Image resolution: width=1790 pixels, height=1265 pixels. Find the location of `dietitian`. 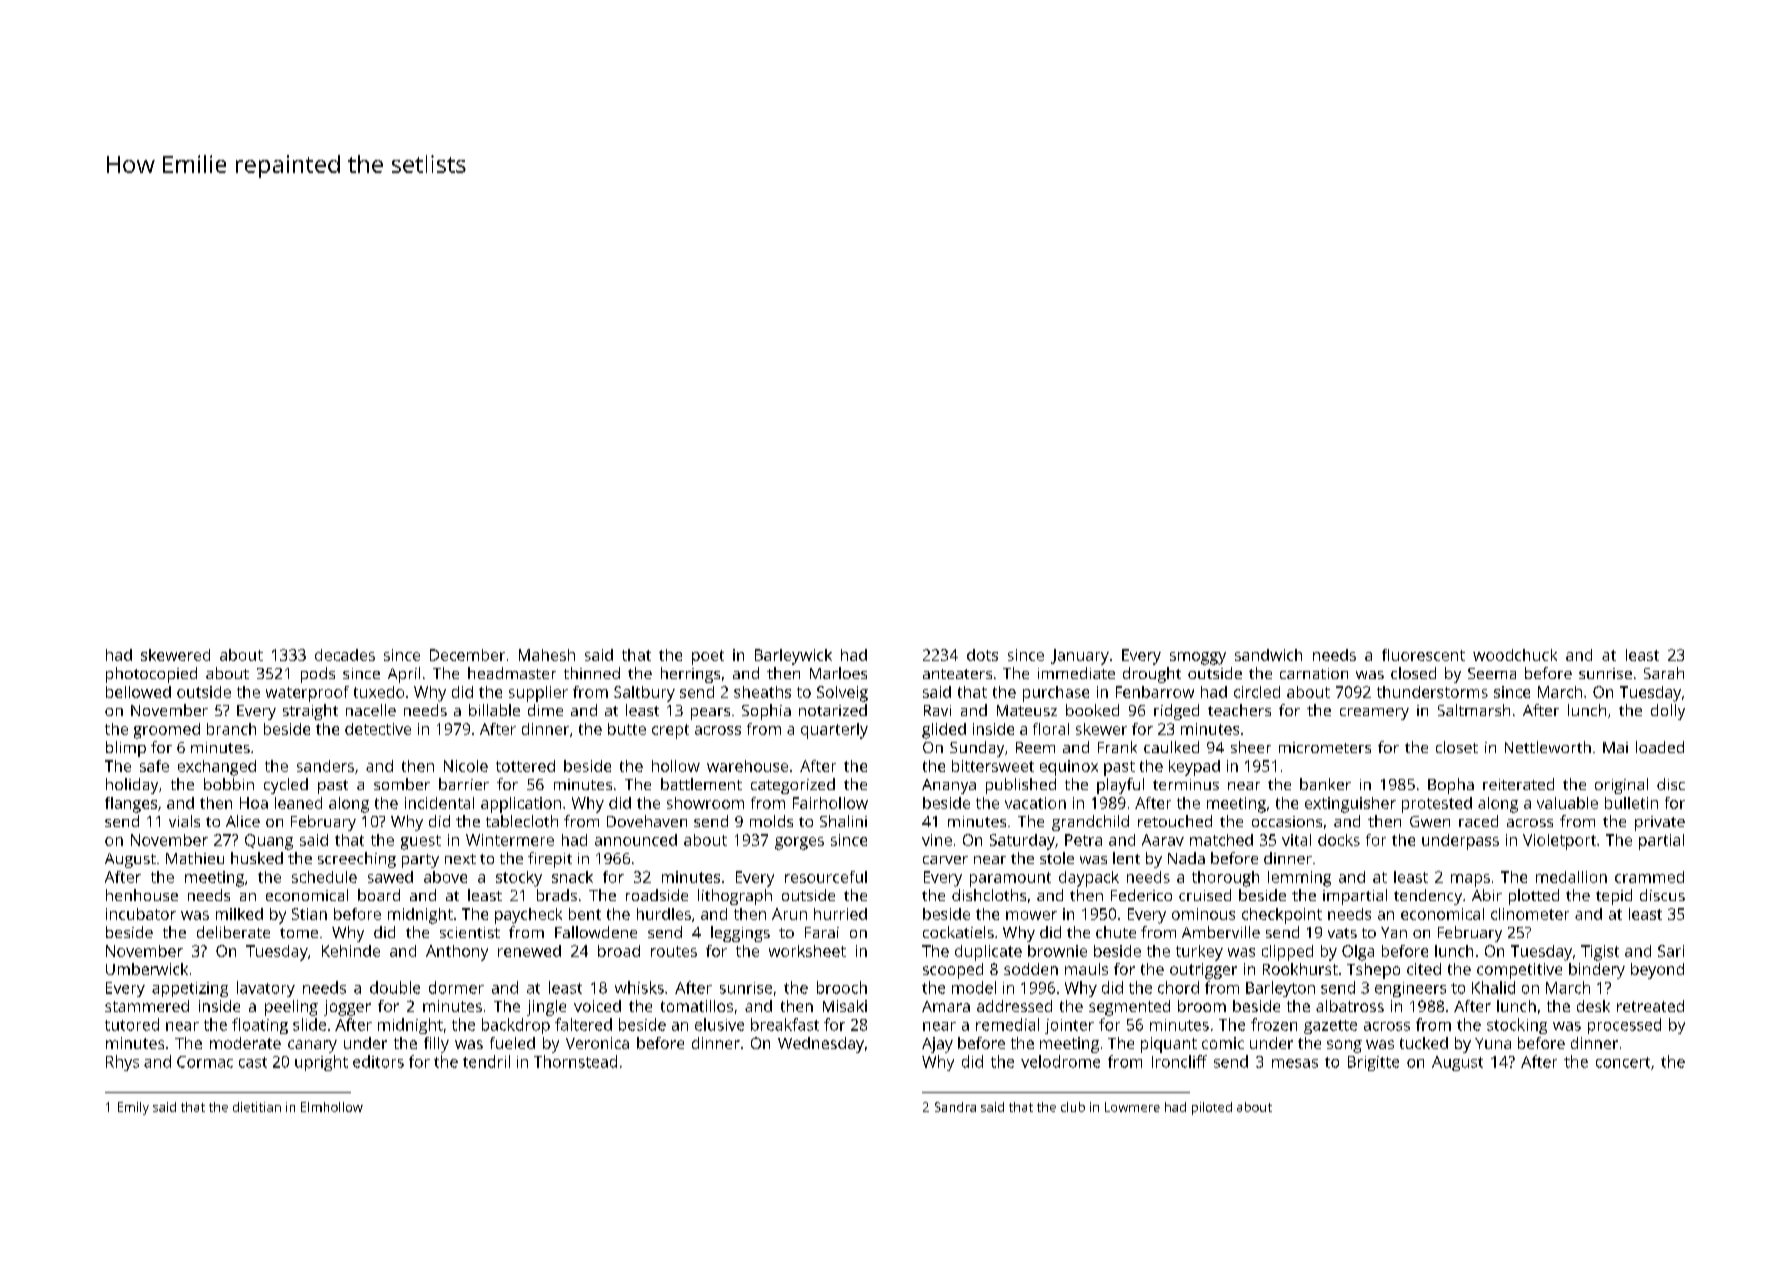

dietitian is located at coordinates (257, 1107).
